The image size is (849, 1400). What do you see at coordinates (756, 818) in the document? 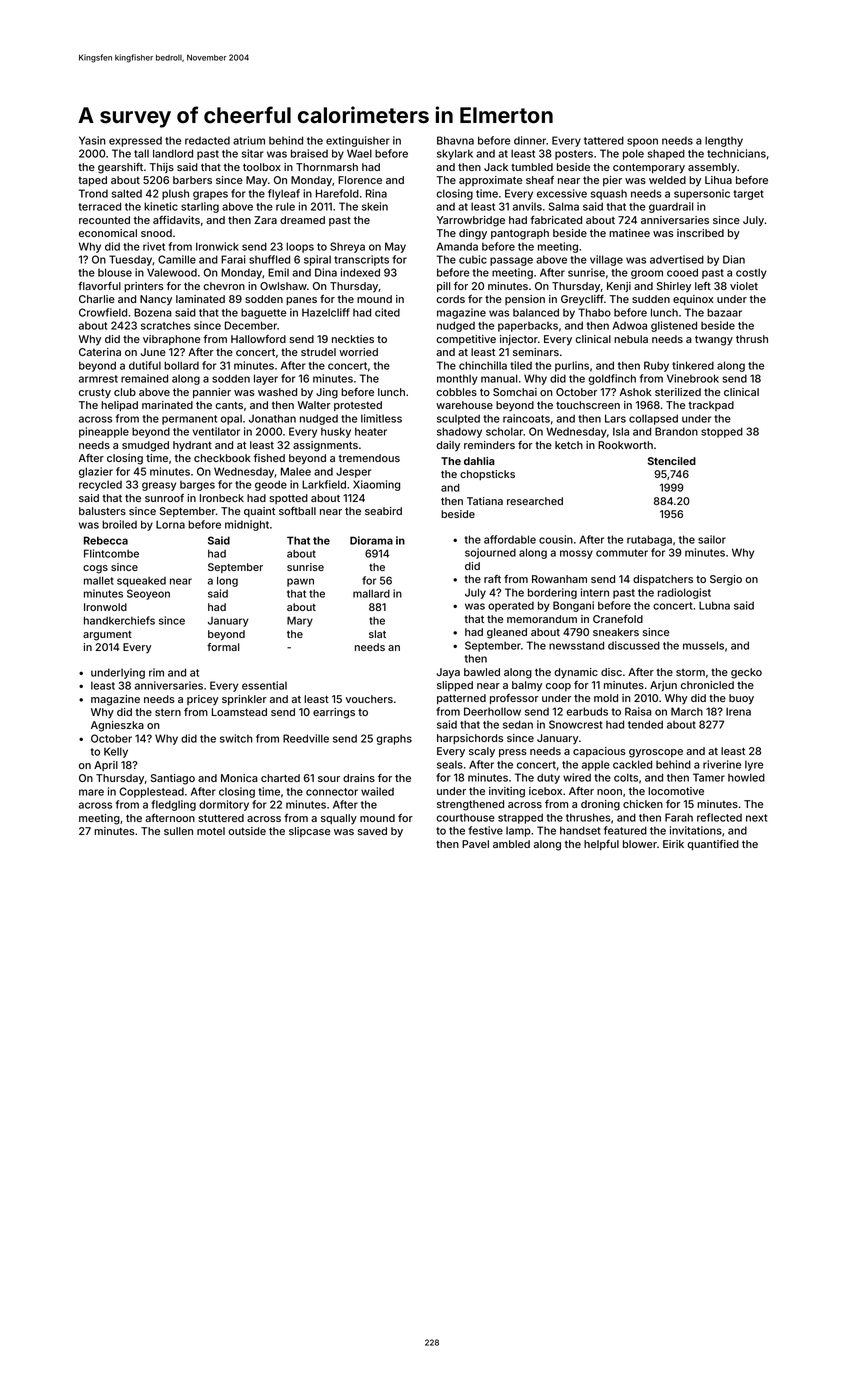
I see `next` at bounding box center [756, 818].
